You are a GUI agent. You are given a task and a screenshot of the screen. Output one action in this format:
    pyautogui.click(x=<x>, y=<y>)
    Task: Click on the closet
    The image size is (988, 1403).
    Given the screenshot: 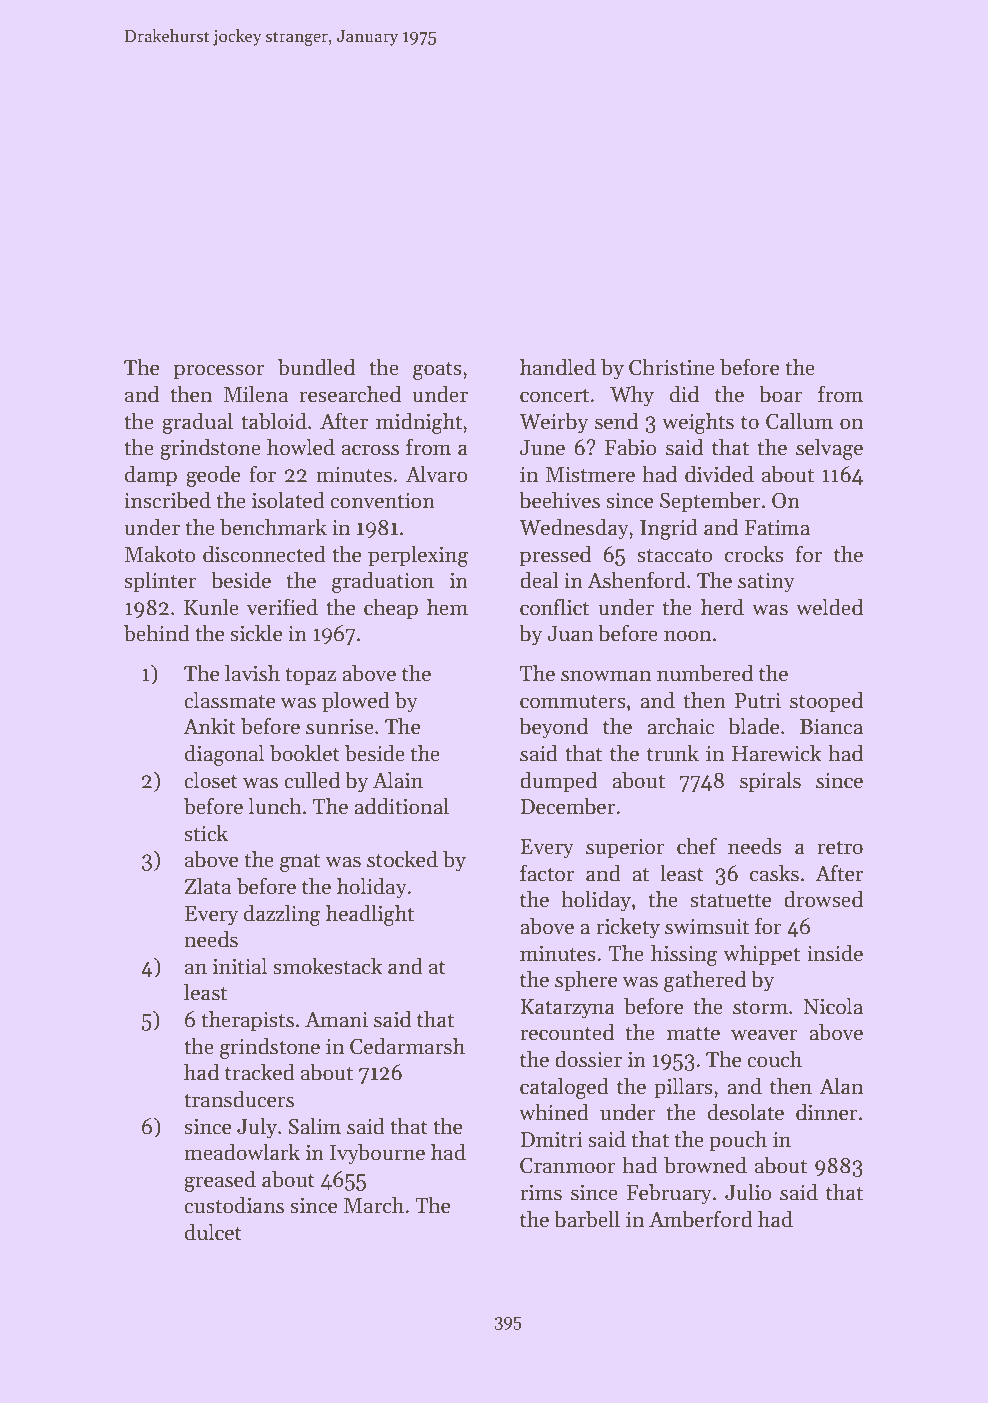 What is the action you would take?
    pyautogui.click(x=211, y=780)
